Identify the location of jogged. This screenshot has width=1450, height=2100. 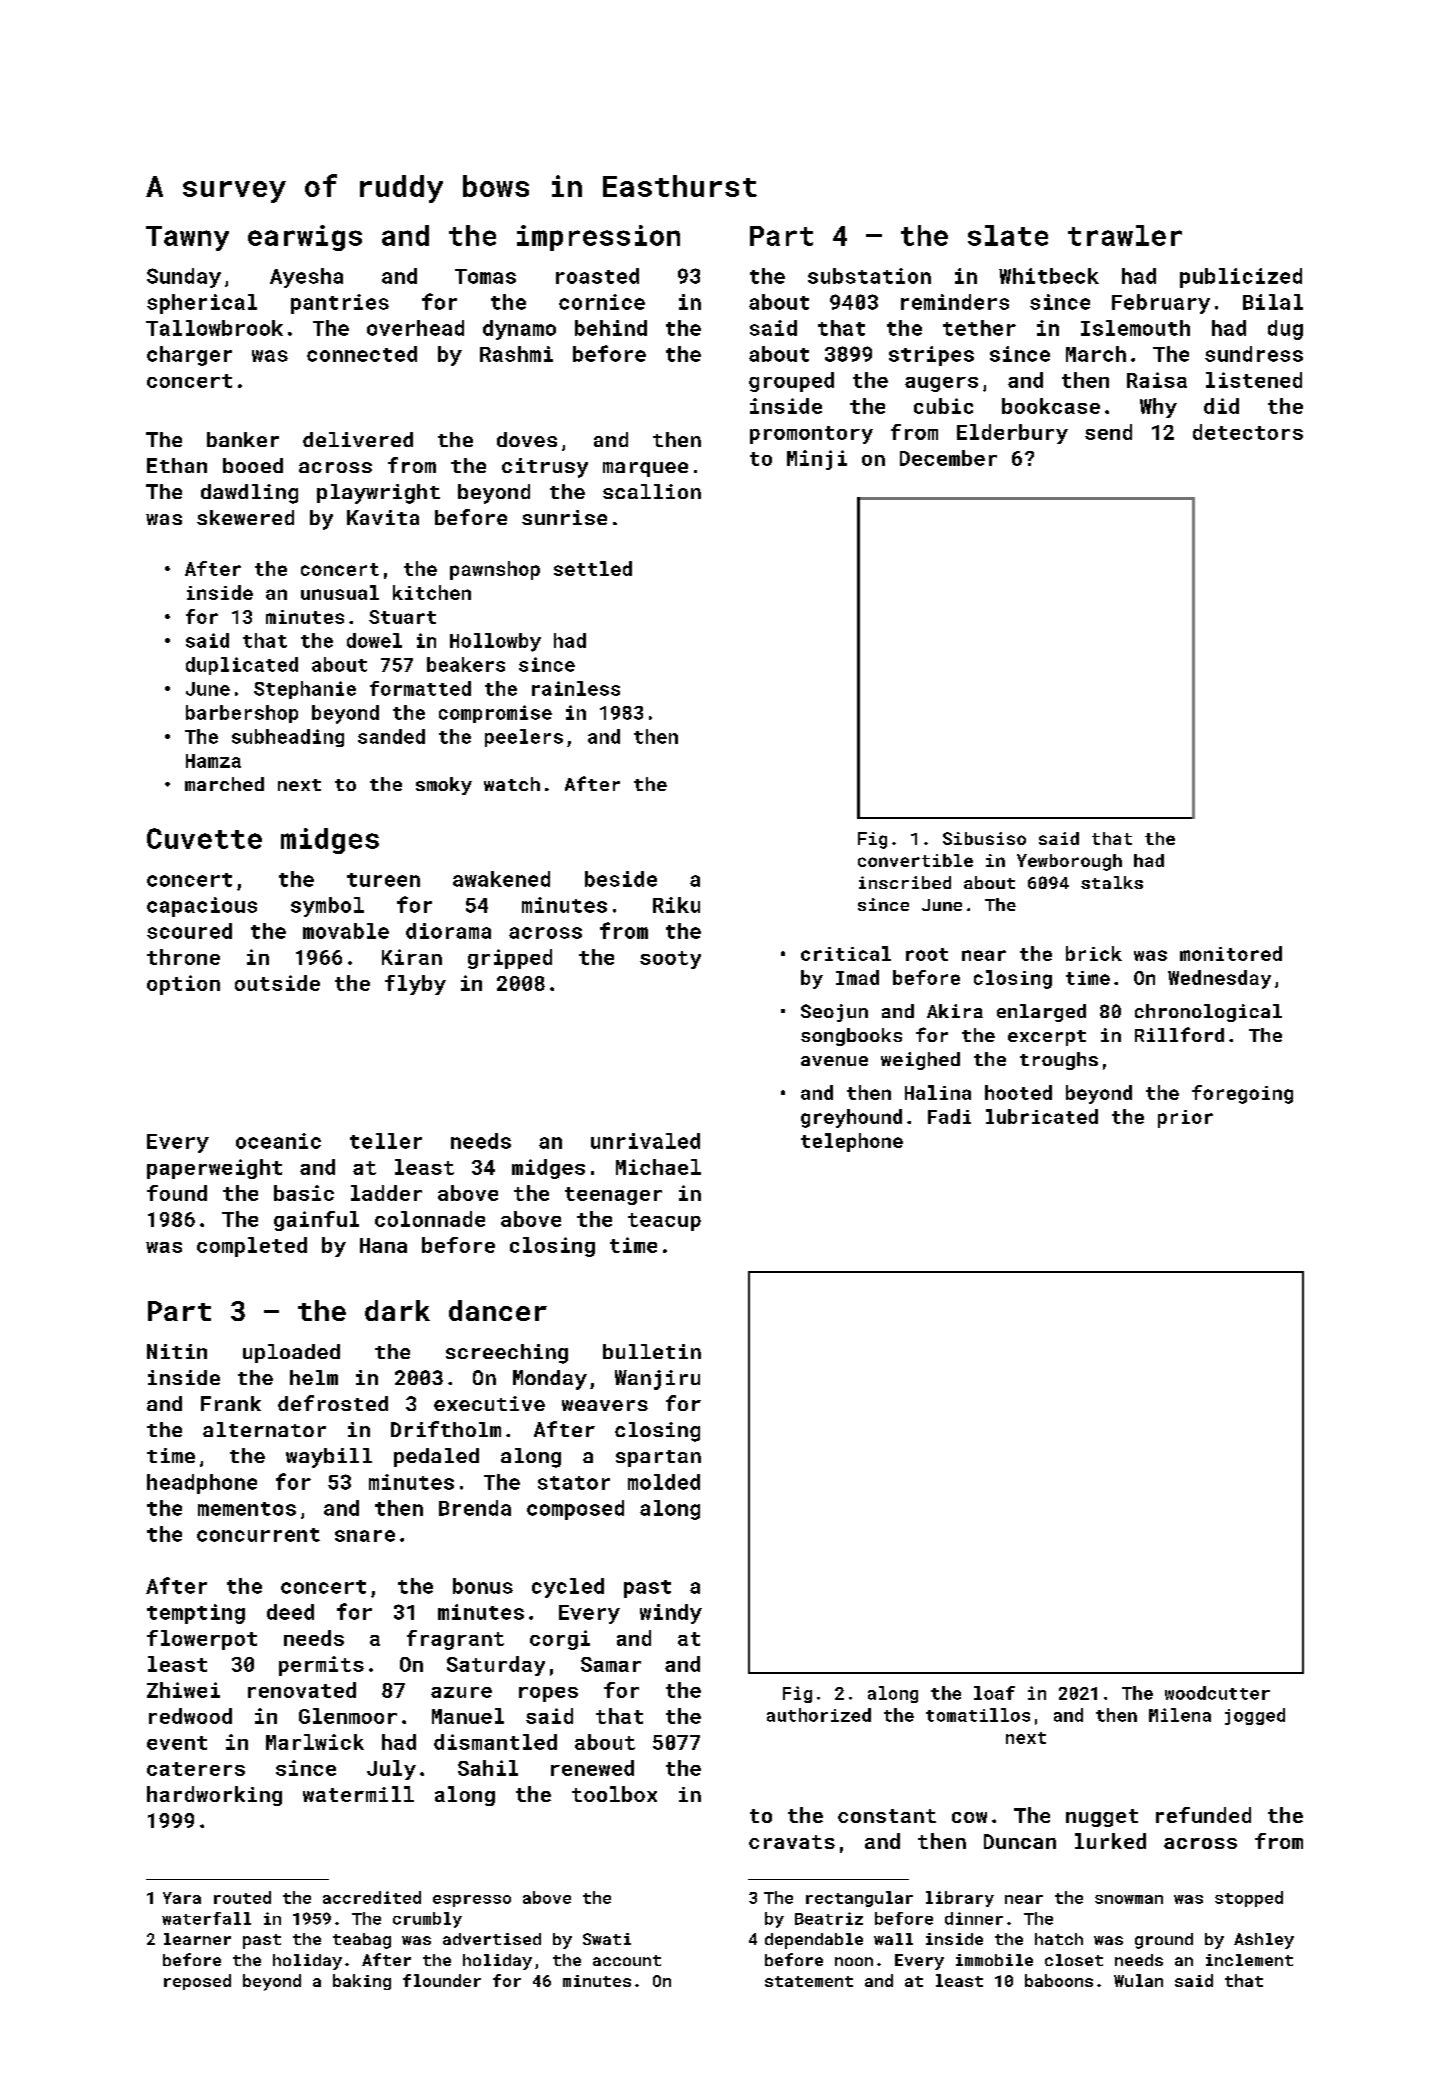
(1255, 1716).
